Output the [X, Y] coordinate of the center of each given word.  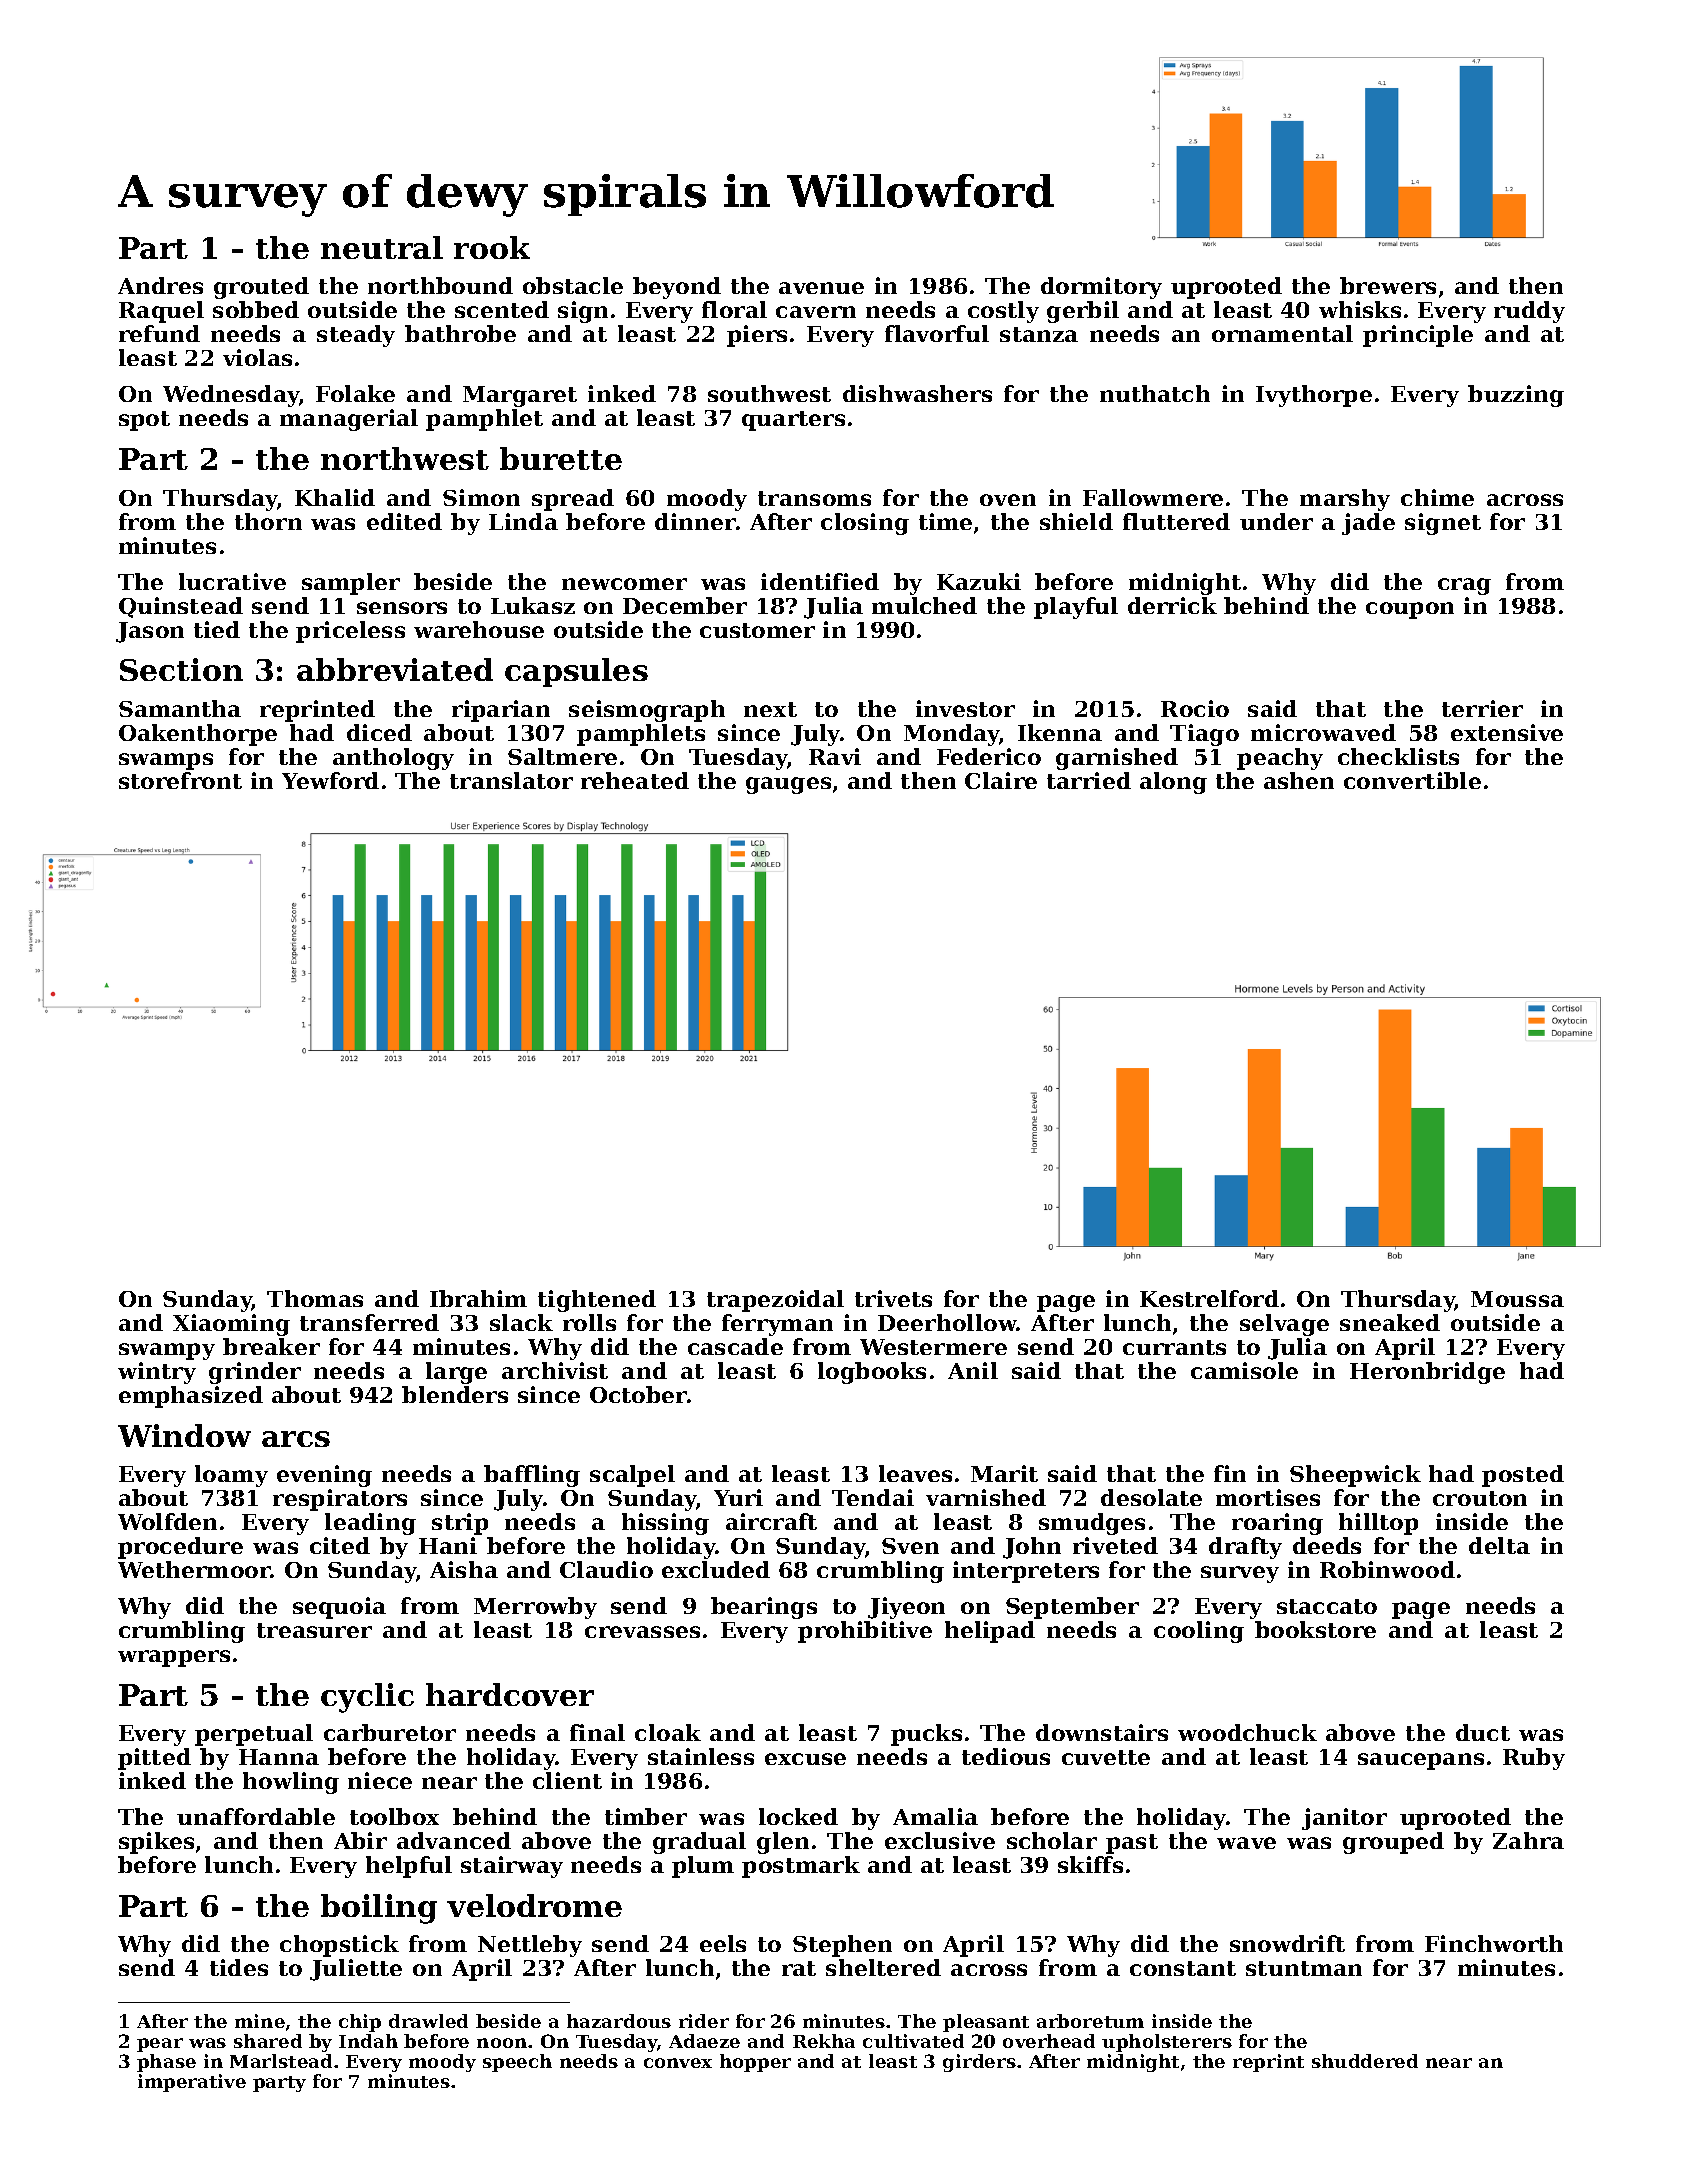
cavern [816, 312]
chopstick [339, 1946]
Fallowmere [1153, 497]
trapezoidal [775, 1301]
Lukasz [533, 605]
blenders [455, 1394]
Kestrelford [1209, 1298]
